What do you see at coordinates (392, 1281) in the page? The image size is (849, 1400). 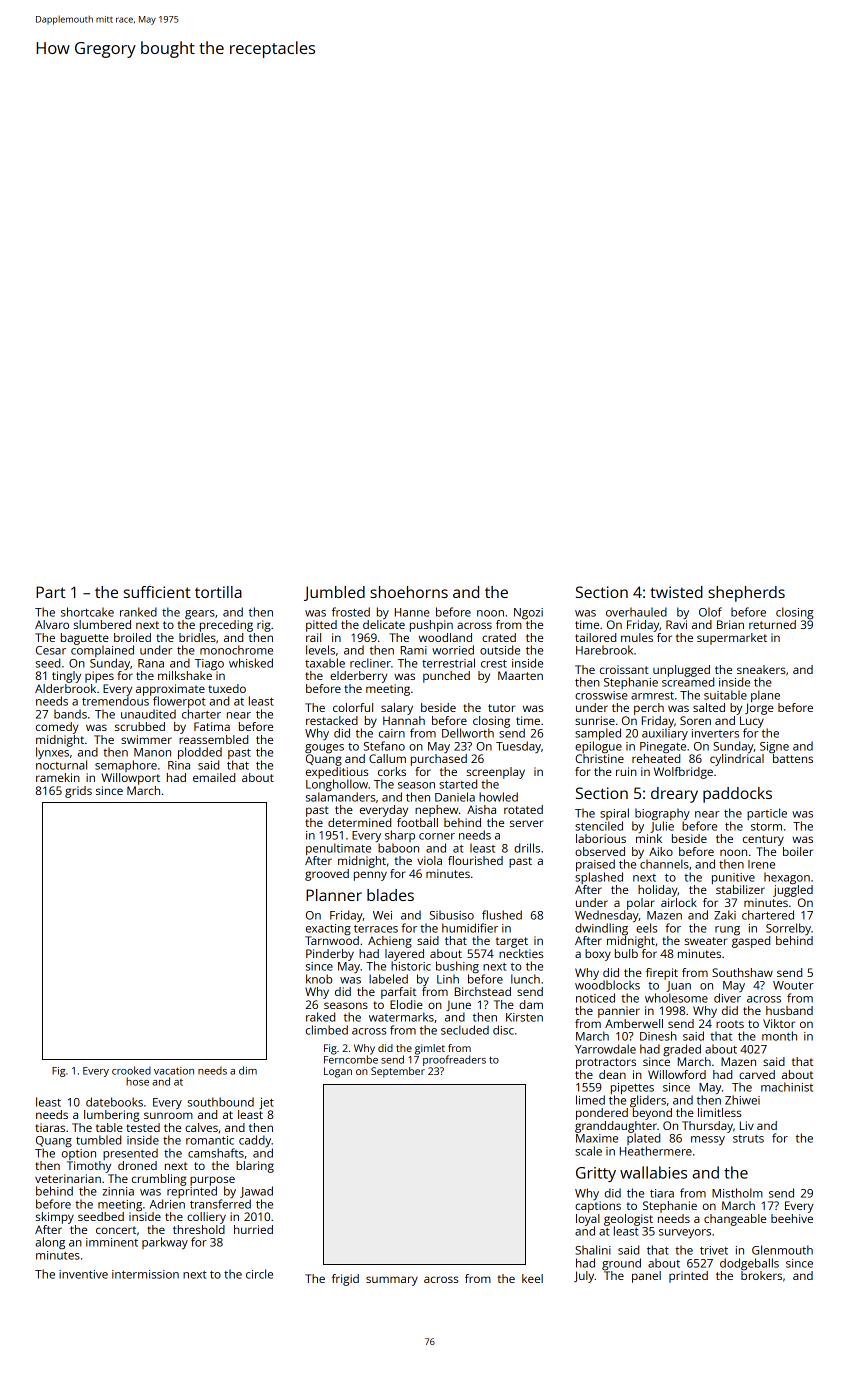 I see `summary` at bounding box center [392, 1281].
